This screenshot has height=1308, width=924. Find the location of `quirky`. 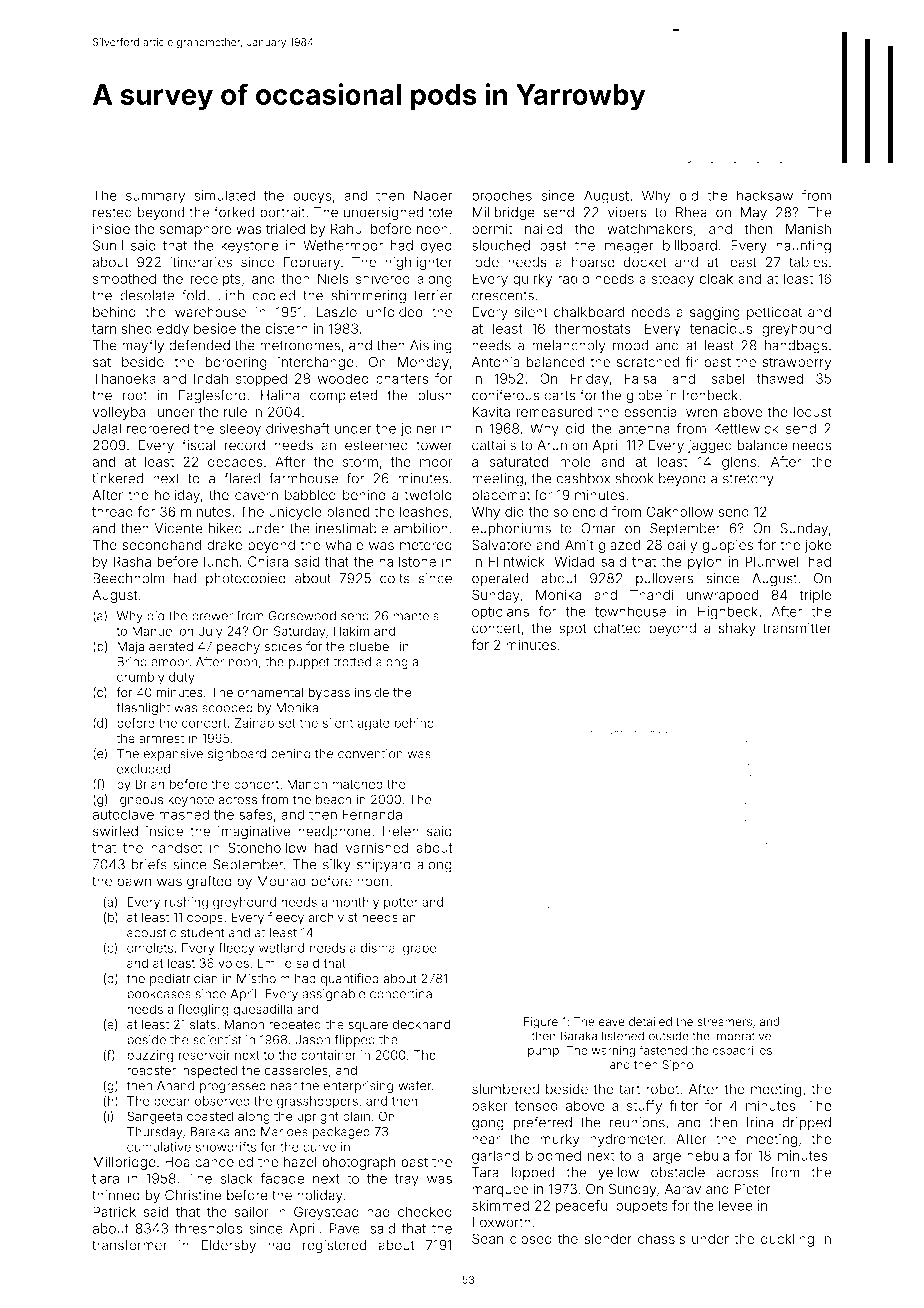

quirky is located at coordinates (533, 280).
